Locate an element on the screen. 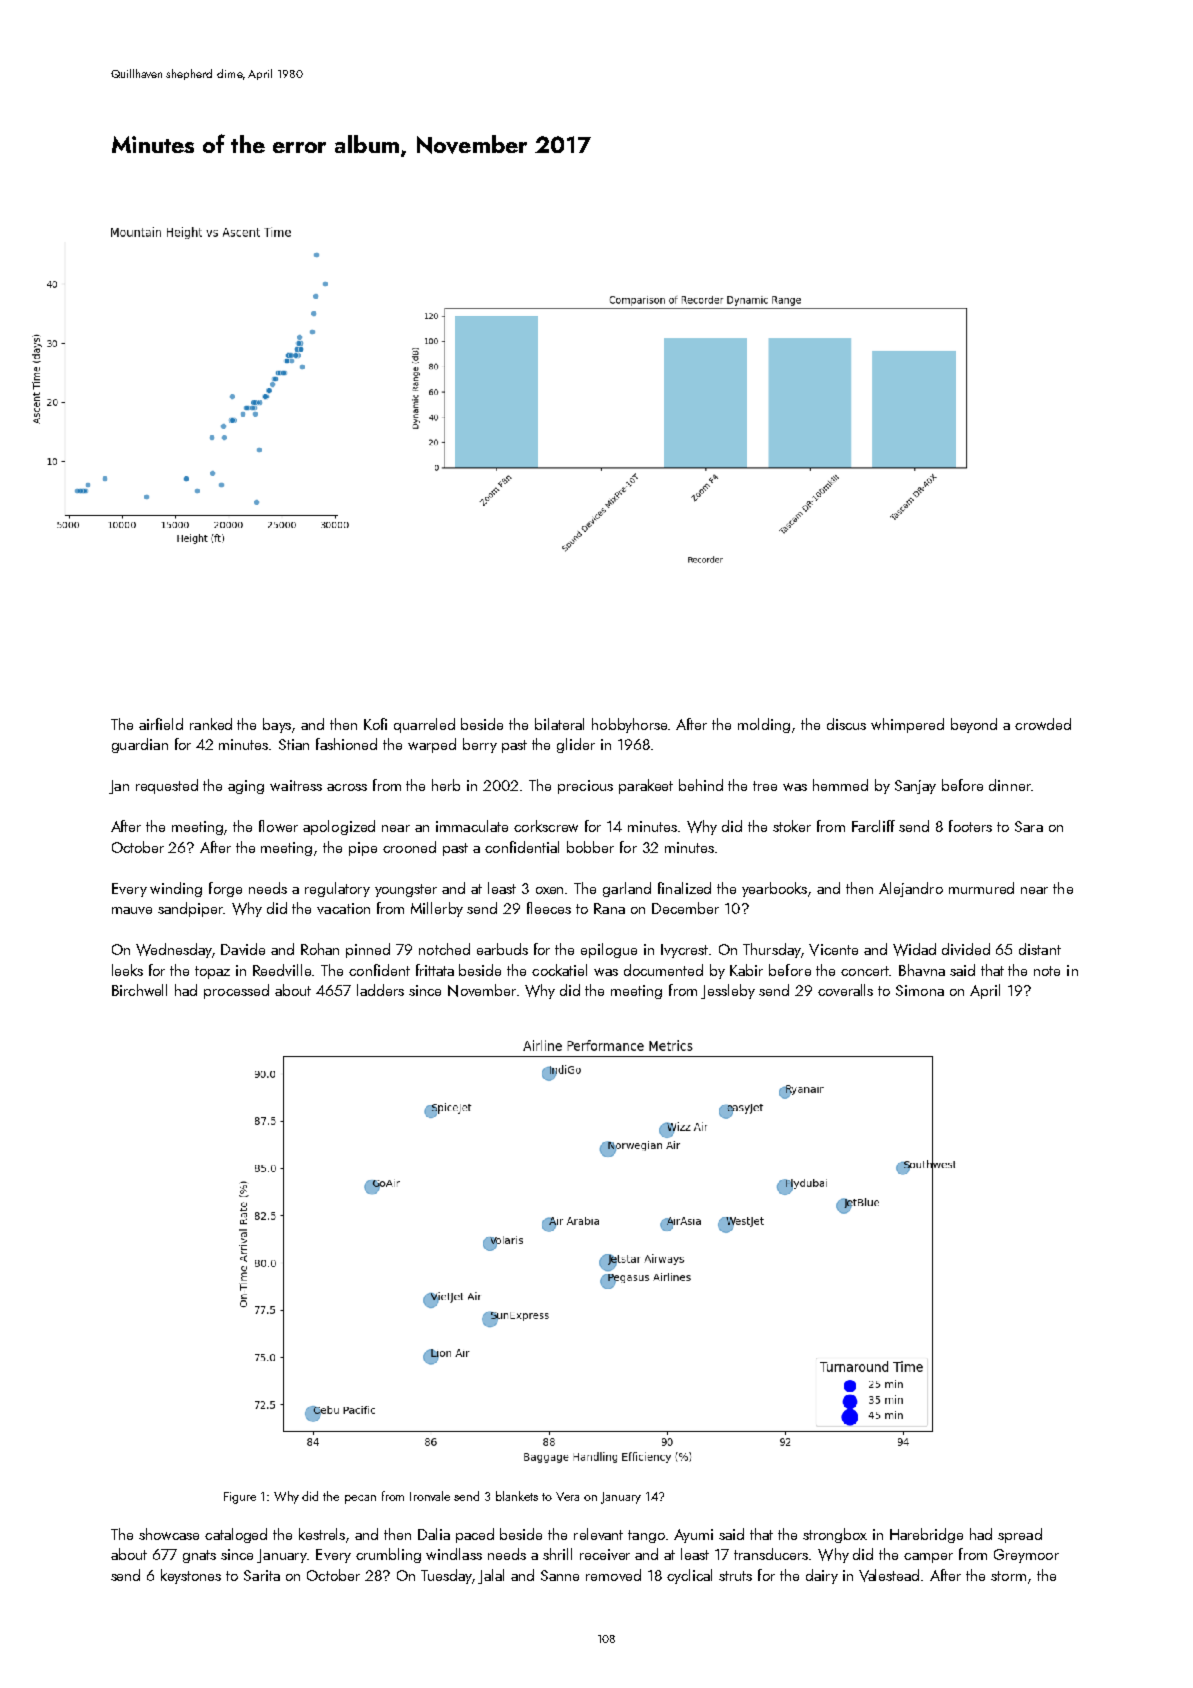 Image resolution: width=1193 pixels, height=1688 pixels. hobbyhorse is located at coordinates (629, 725).
